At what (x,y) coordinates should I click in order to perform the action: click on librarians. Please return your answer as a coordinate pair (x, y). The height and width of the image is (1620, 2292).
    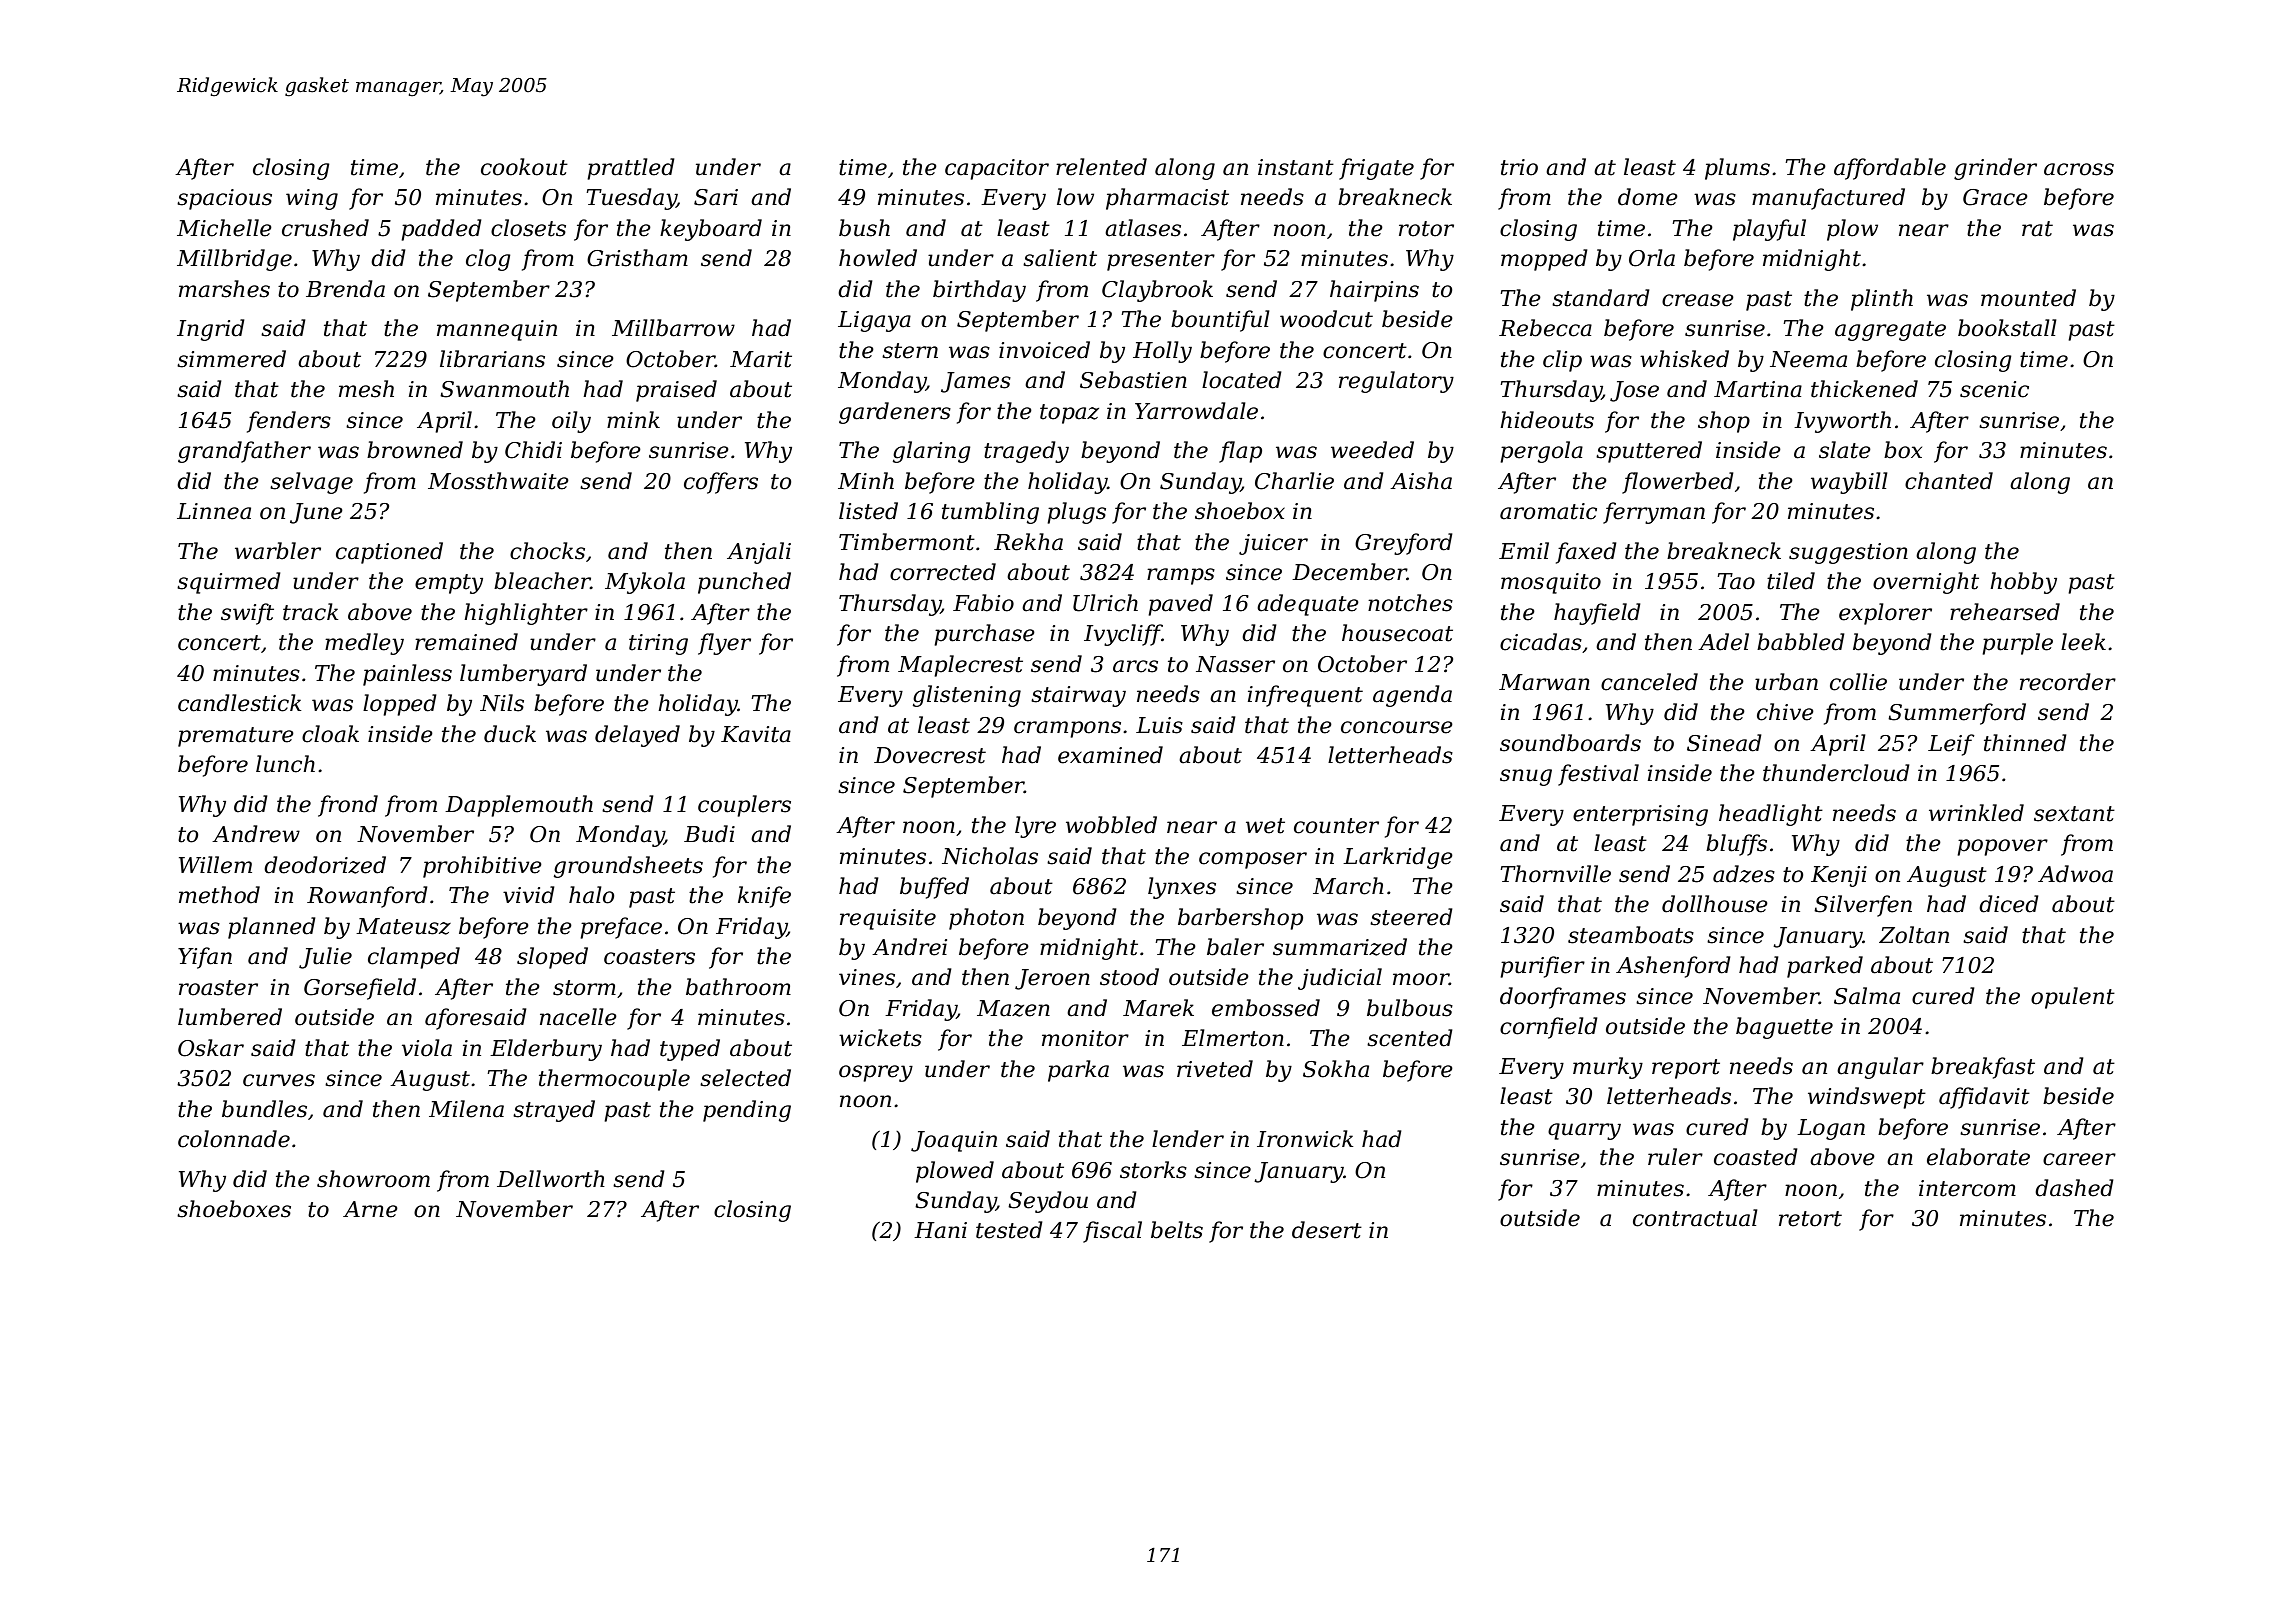
    Looking at the image, I should click on (492, 359).
